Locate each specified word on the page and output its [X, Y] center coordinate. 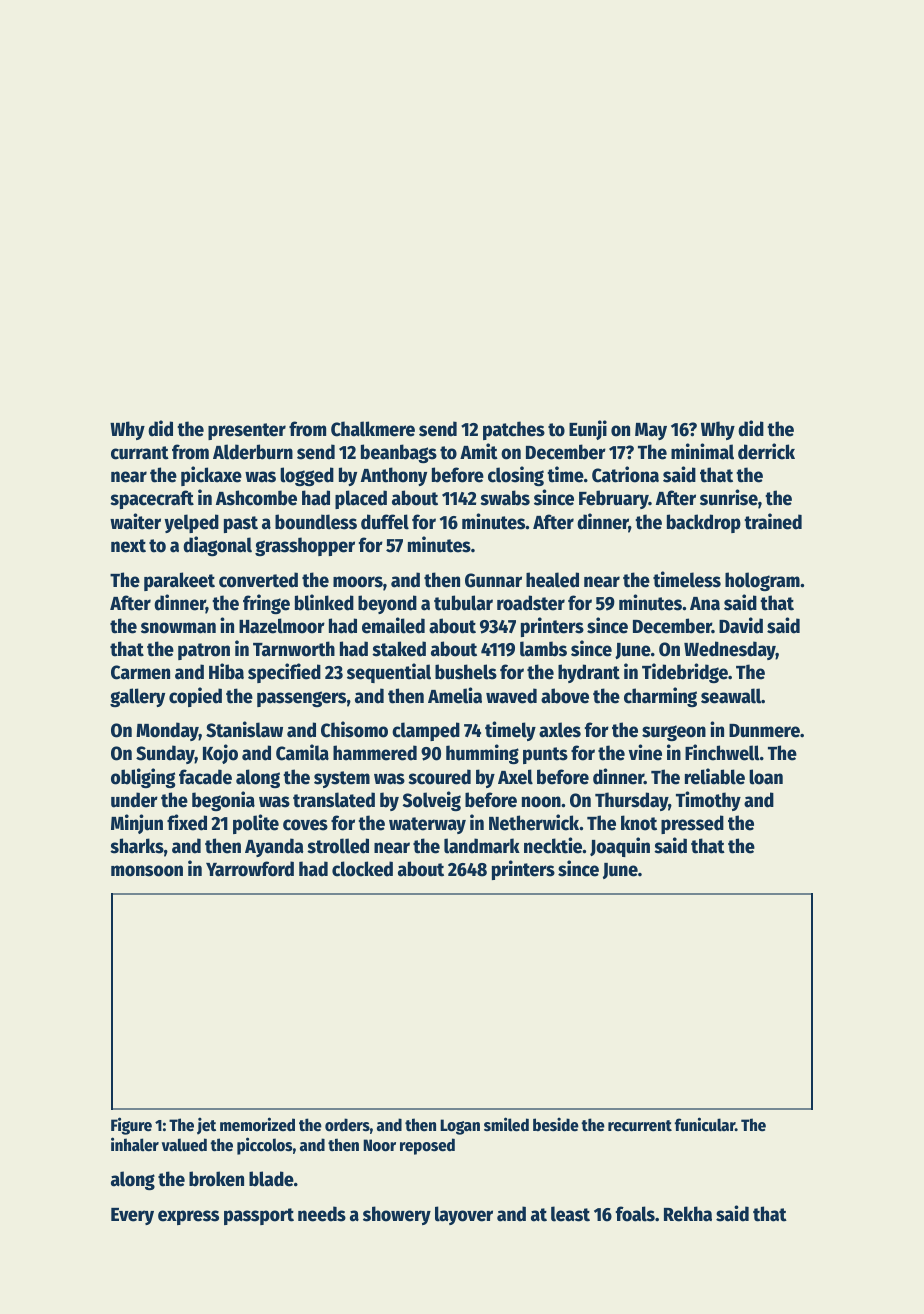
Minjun [137, 824]
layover [464, 1215]
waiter [135, 521]
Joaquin [620, 847]
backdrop [704, 523]
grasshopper [305, 546]
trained [773, 521]
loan [766, 777]
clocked [362, 869]
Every [132, 1216]
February [614, 499]
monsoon [147, 871]
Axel [515, 777]
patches [514, 430]
